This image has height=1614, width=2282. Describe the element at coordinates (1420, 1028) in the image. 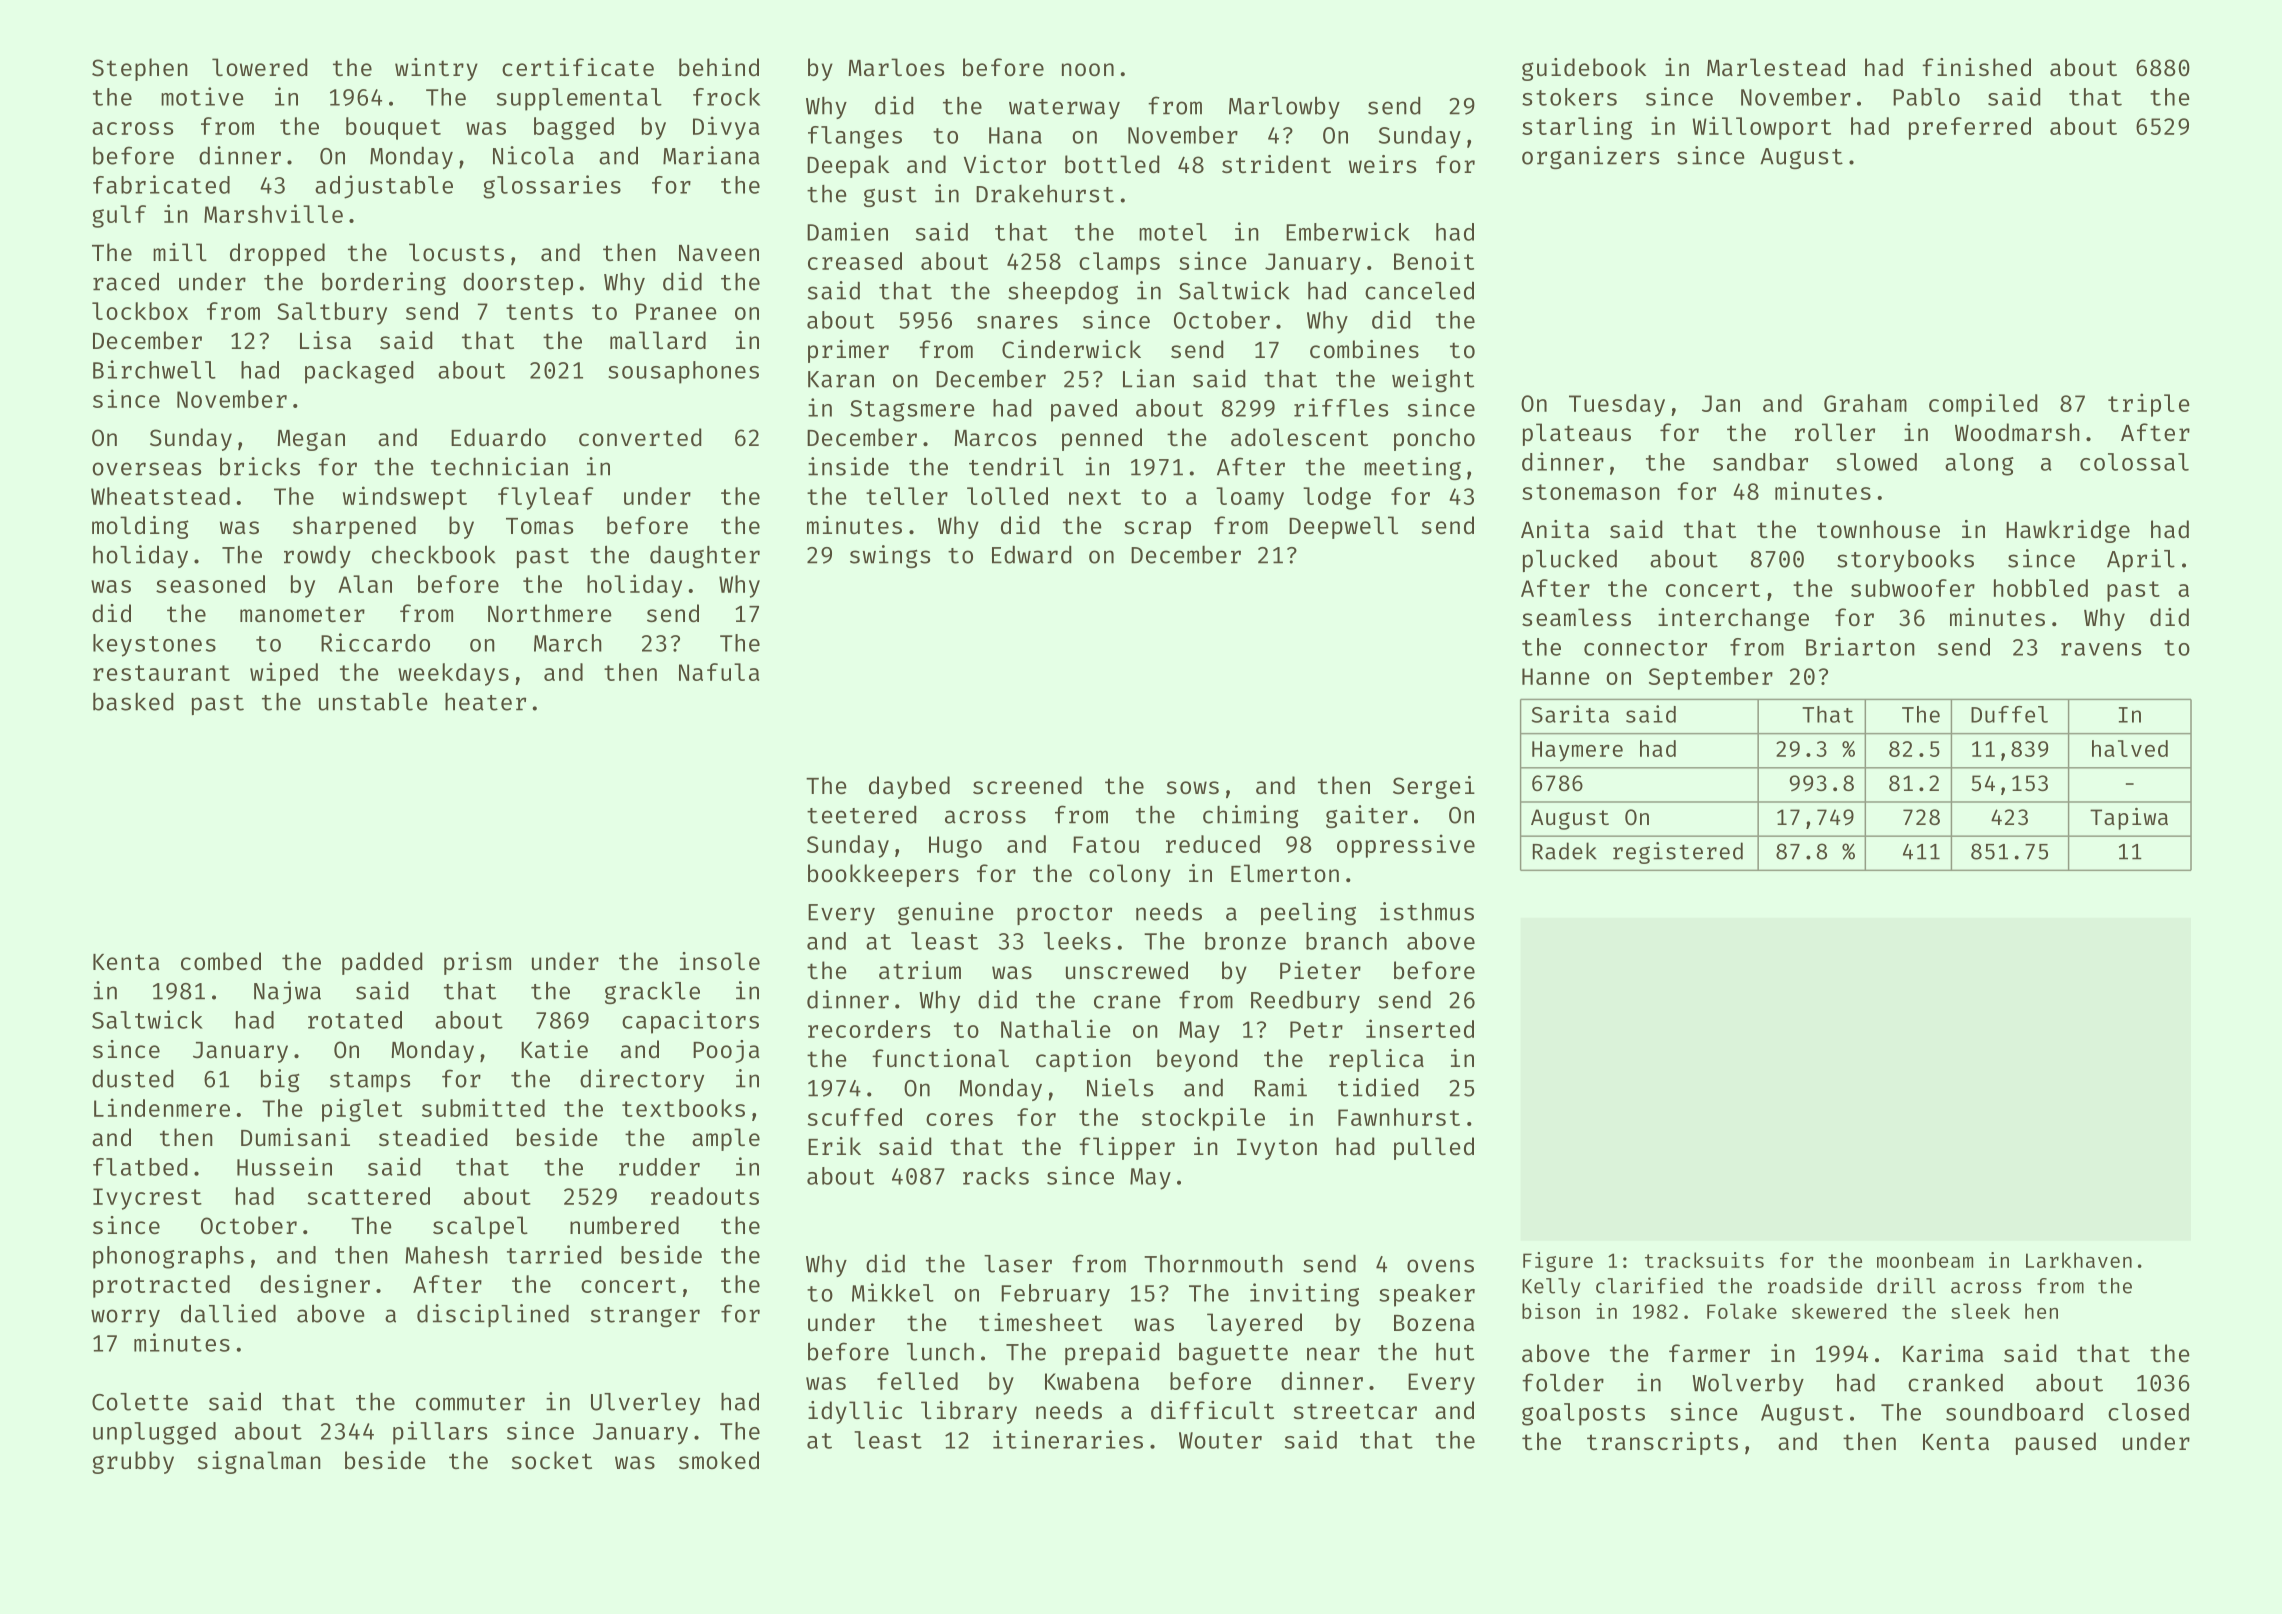

I see `inserted` at that location.
